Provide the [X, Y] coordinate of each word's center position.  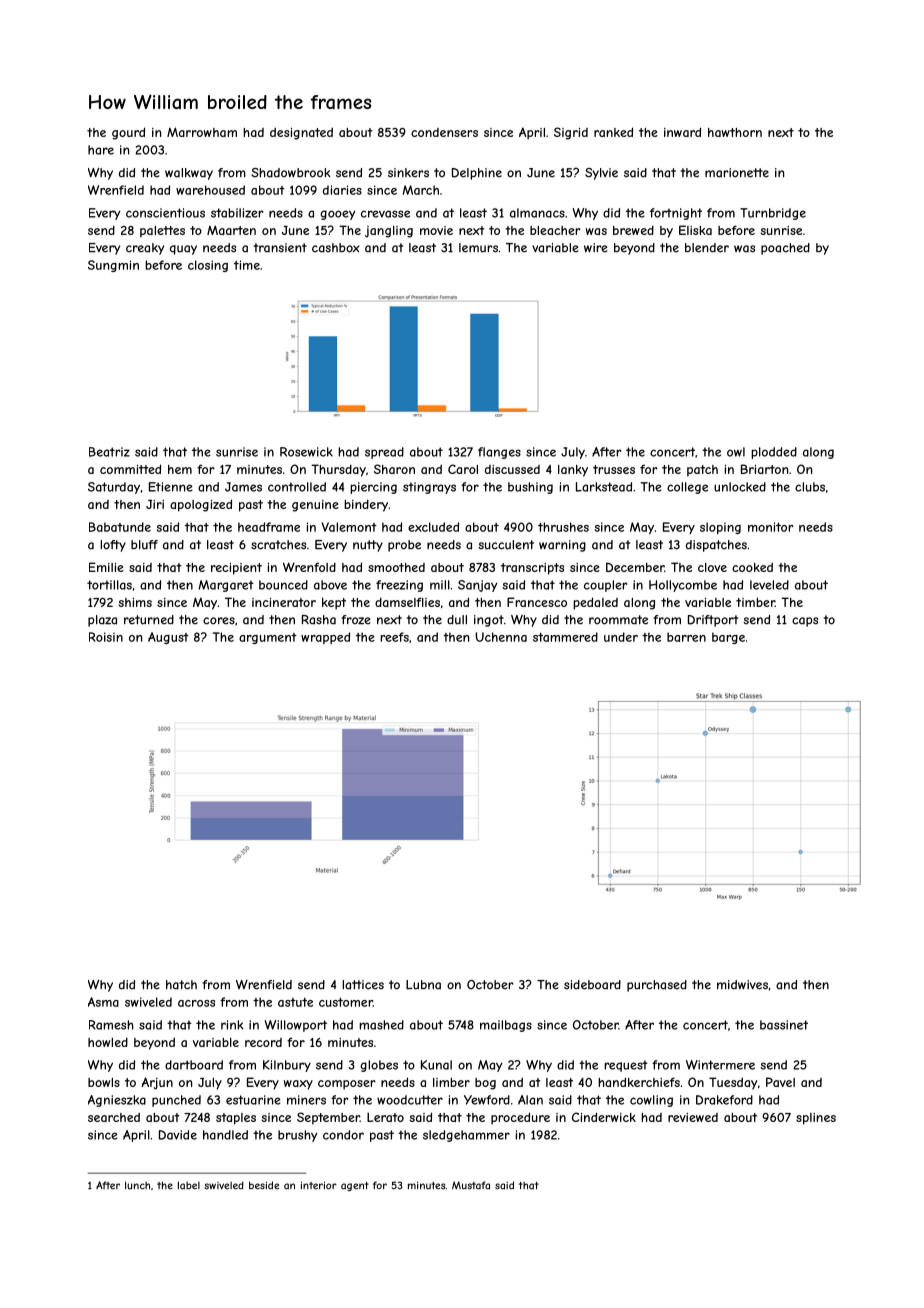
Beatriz [109, 452]
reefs [394, 637]
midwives [742, 985]
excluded [433, 527]
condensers [444, 132]
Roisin [106, 637]
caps [805, 622]
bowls [104, 1082]
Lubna [423, 985]
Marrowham [202, 132]
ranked [613, 132]
